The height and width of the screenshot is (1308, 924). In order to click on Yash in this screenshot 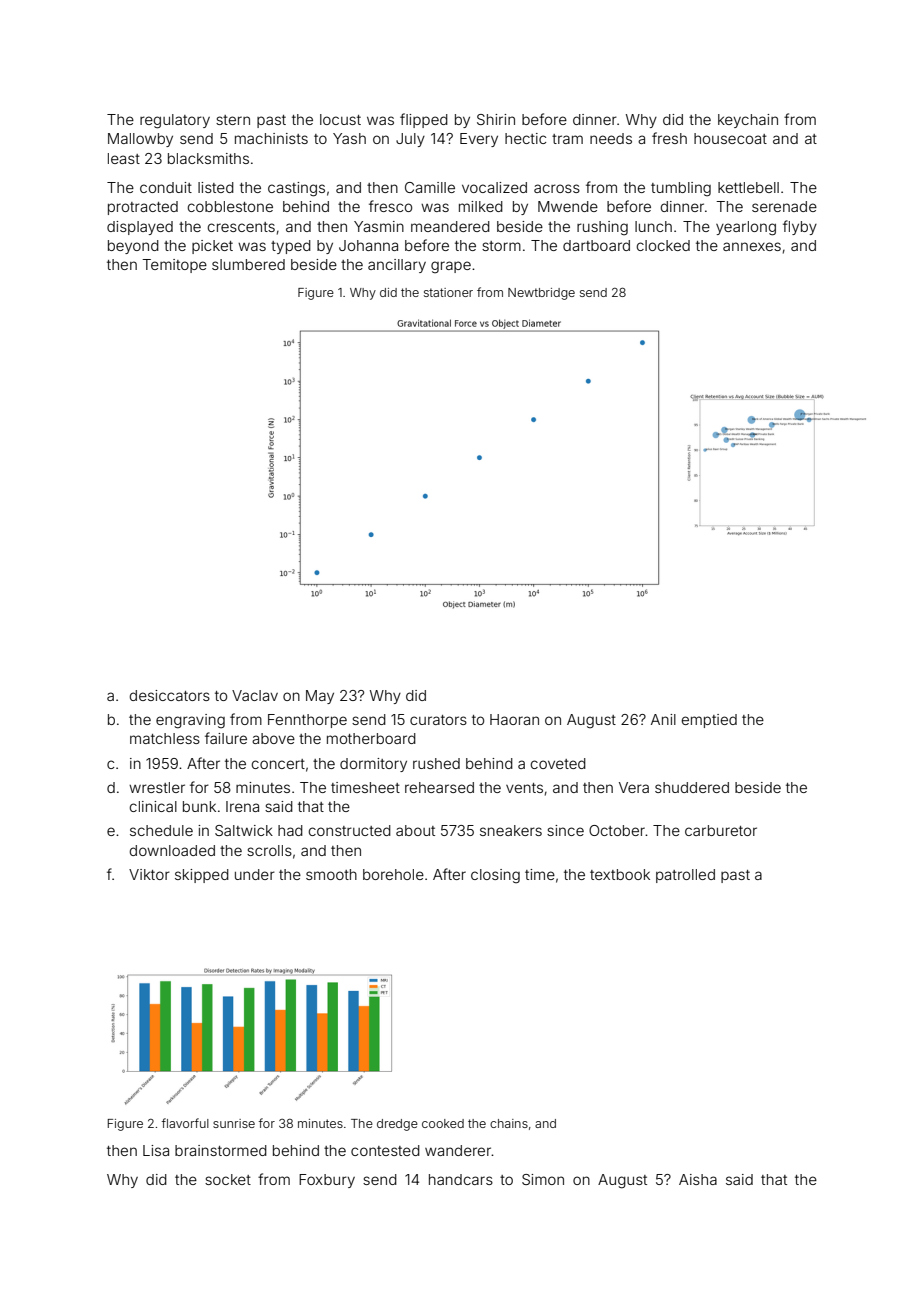, I will do `click(349, 138)`.
